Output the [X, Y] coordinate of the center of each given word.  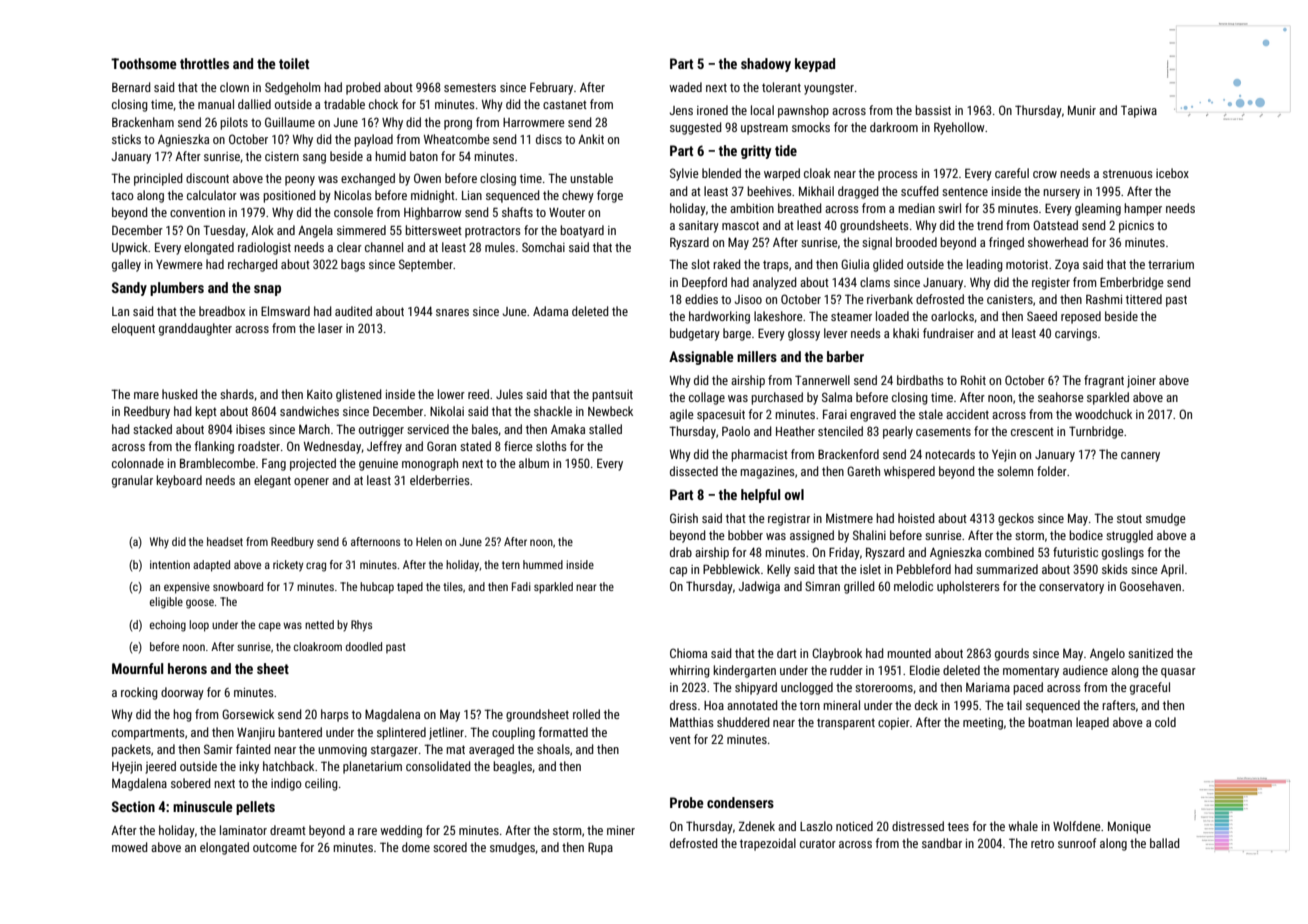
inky [249, 767]
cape [270, 627]
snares [452, 312]
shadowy [766, 65]
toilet [294, 63]
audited [353, 311]
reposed [1081, 317]
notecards [950, 454]
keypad [815, 65]
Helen [429, 541]
